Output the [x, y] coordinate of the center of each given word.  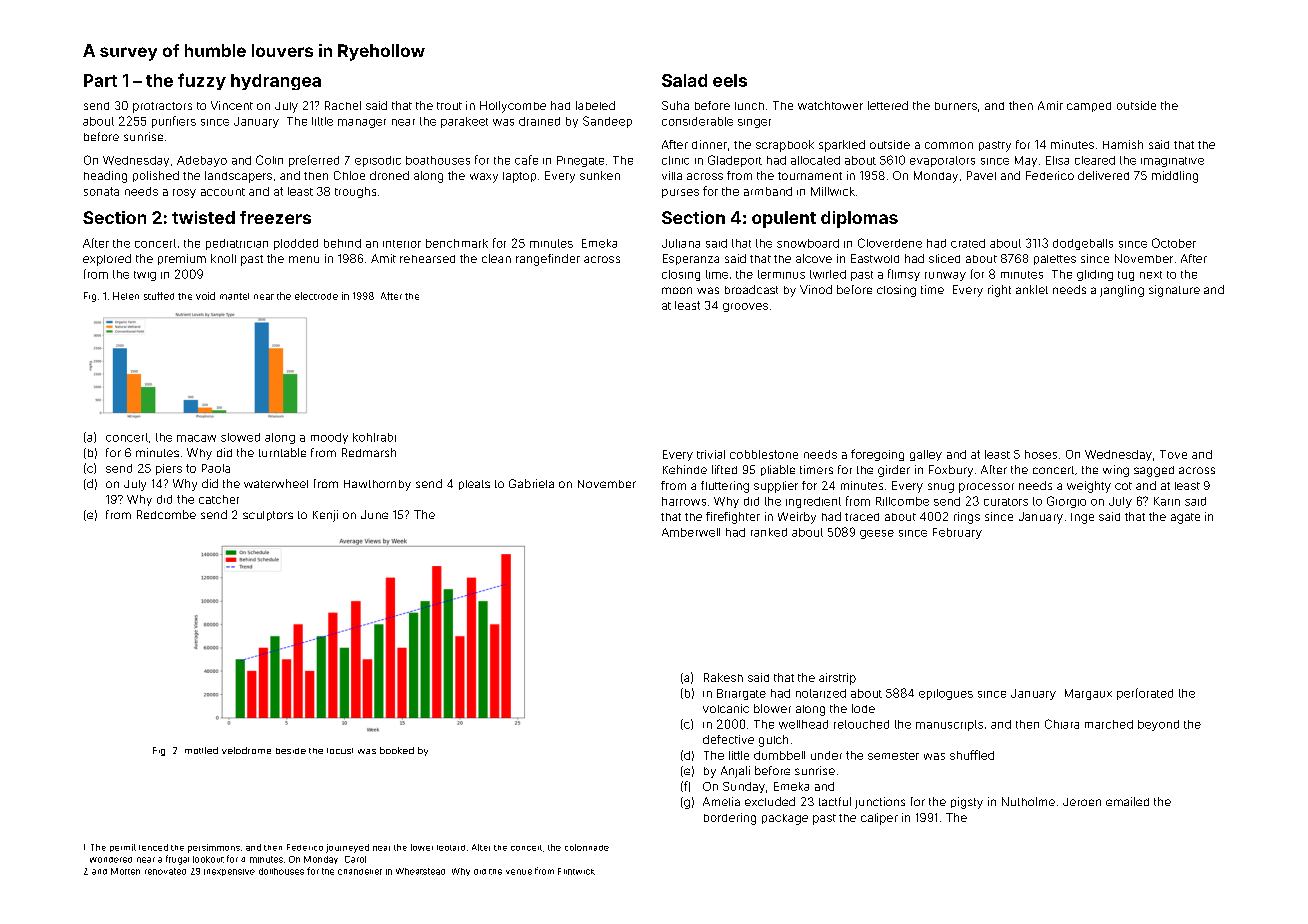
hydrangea [276, 82]
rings [967, 518]
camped [1089, 107]
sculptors [268, 516]
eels [730, 80]
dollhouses [281, 871]
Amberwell [691, 532]
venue [519, 872]
